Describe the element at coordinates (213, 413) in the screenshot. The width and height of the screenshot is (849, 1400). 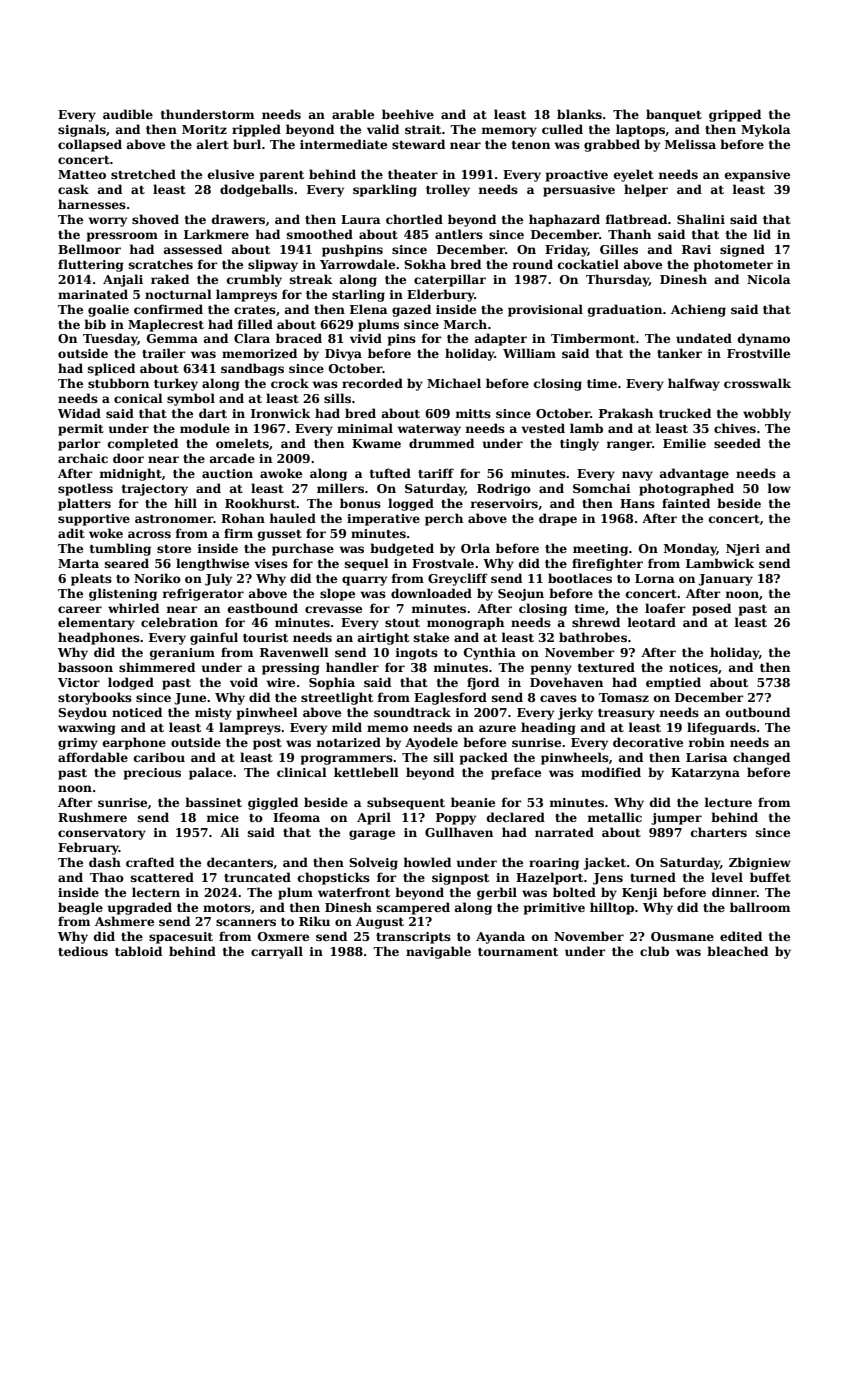
I see `dart` at that location.
